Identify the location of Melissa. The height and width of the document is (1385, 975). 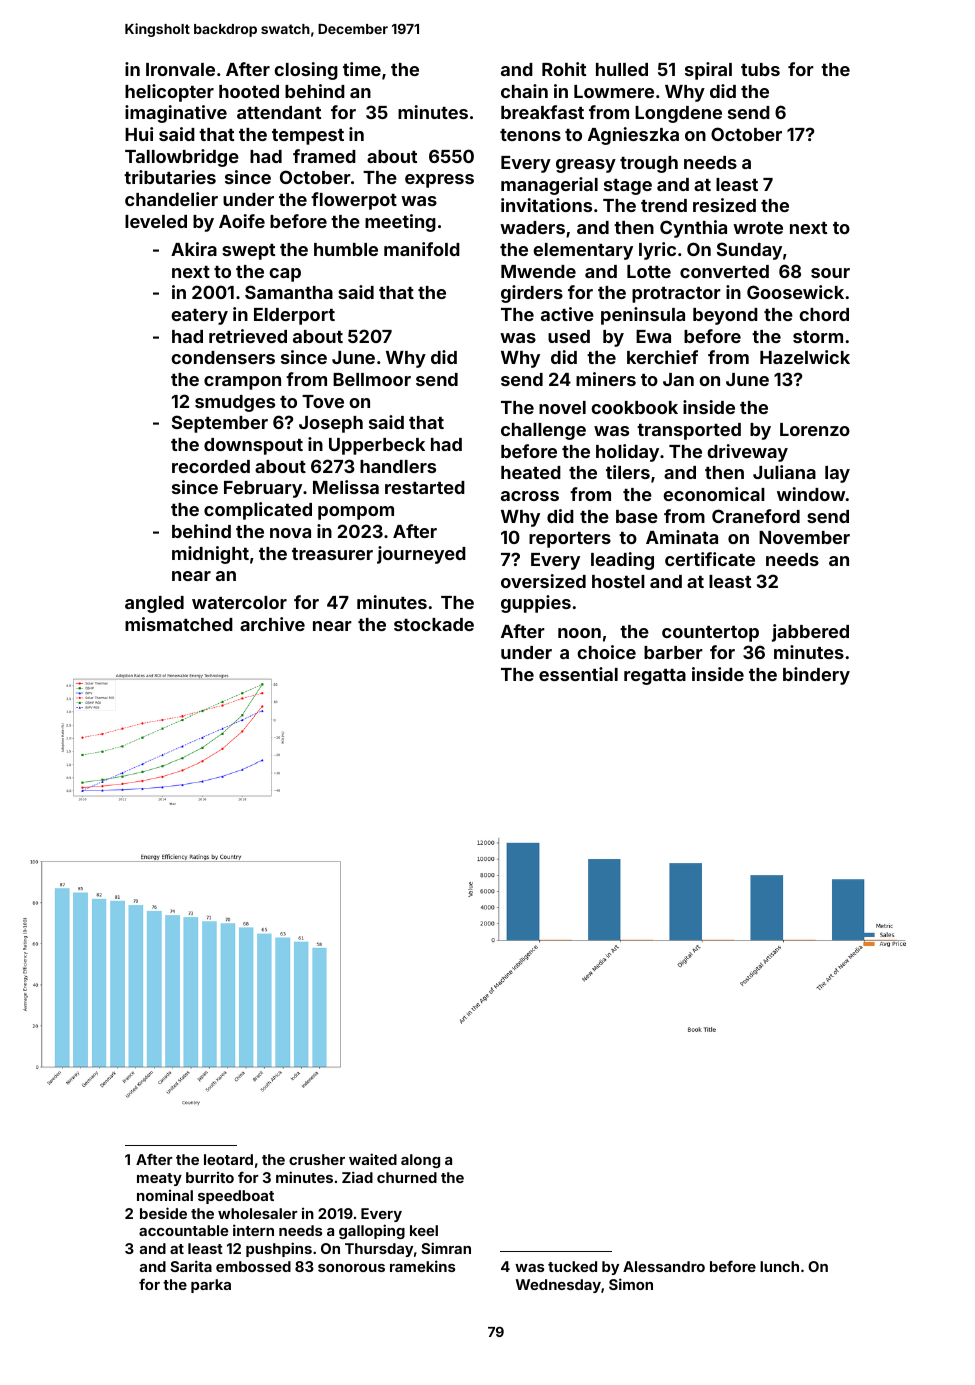
(346, 487).
